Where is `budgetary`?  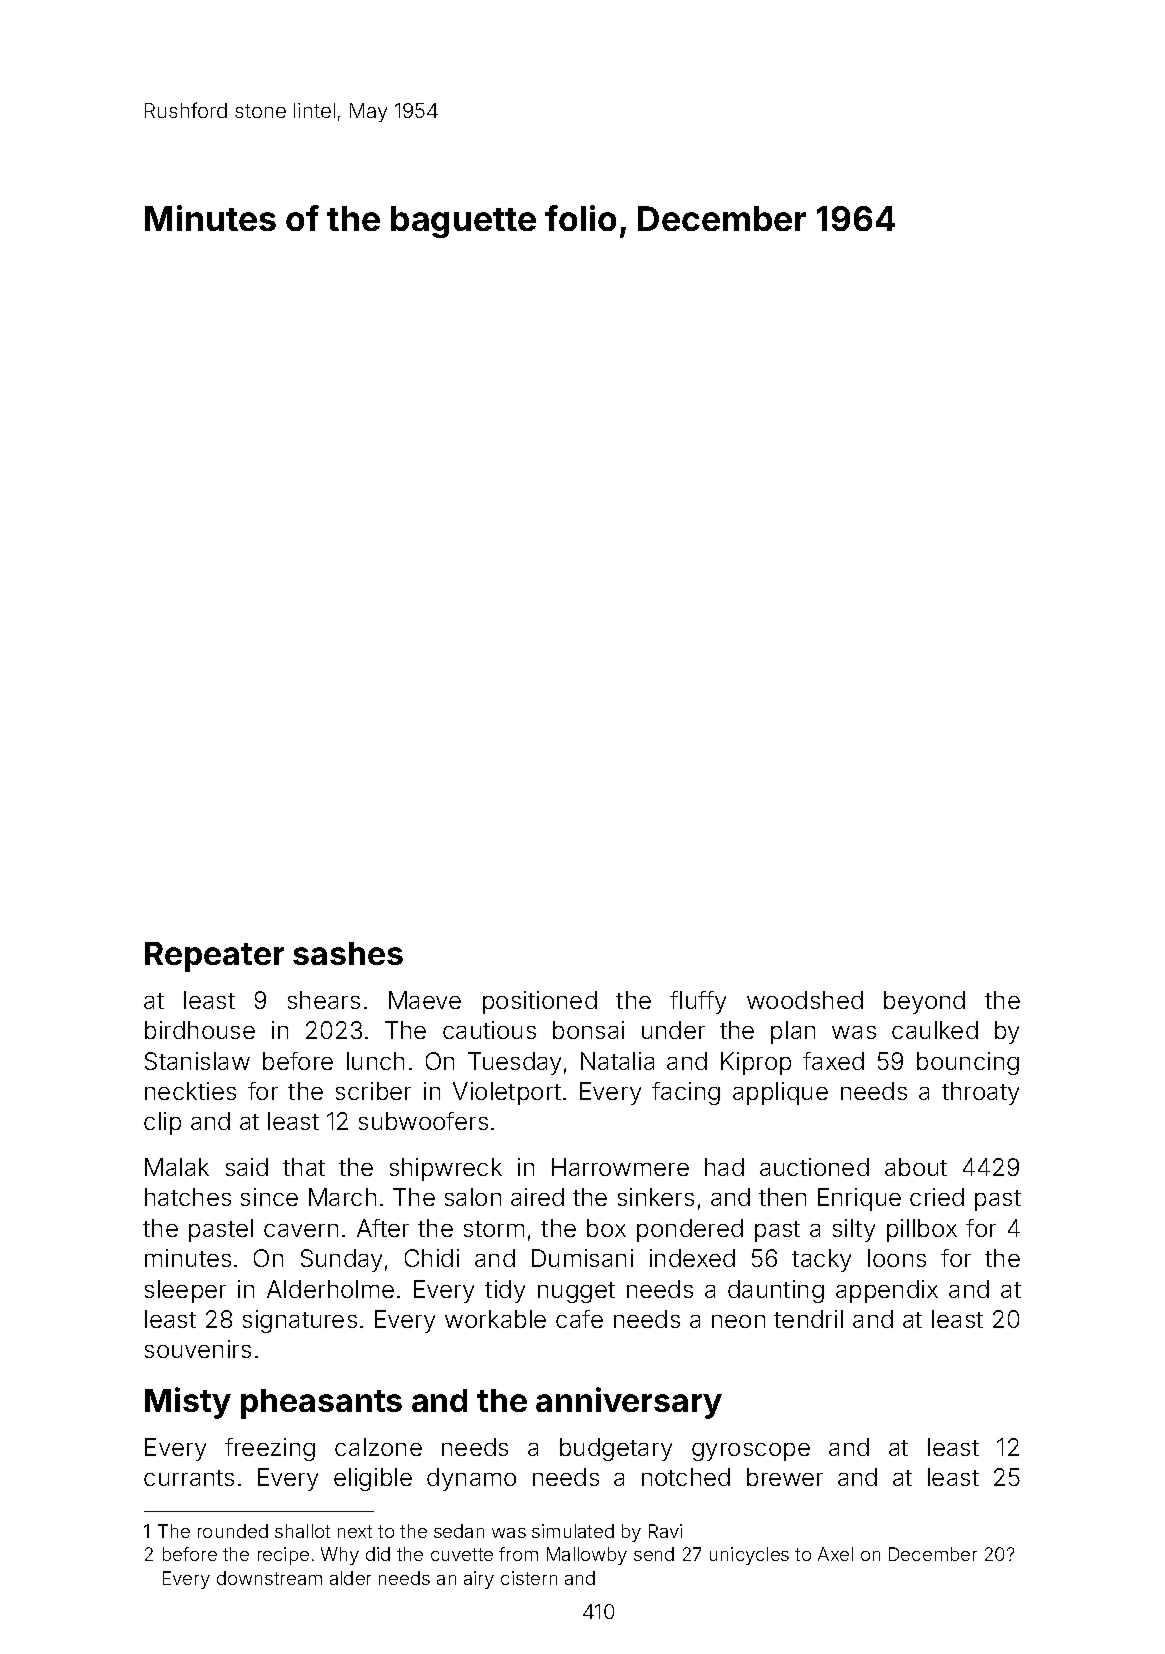
budgetary is located at coordinates (616, 1449).
